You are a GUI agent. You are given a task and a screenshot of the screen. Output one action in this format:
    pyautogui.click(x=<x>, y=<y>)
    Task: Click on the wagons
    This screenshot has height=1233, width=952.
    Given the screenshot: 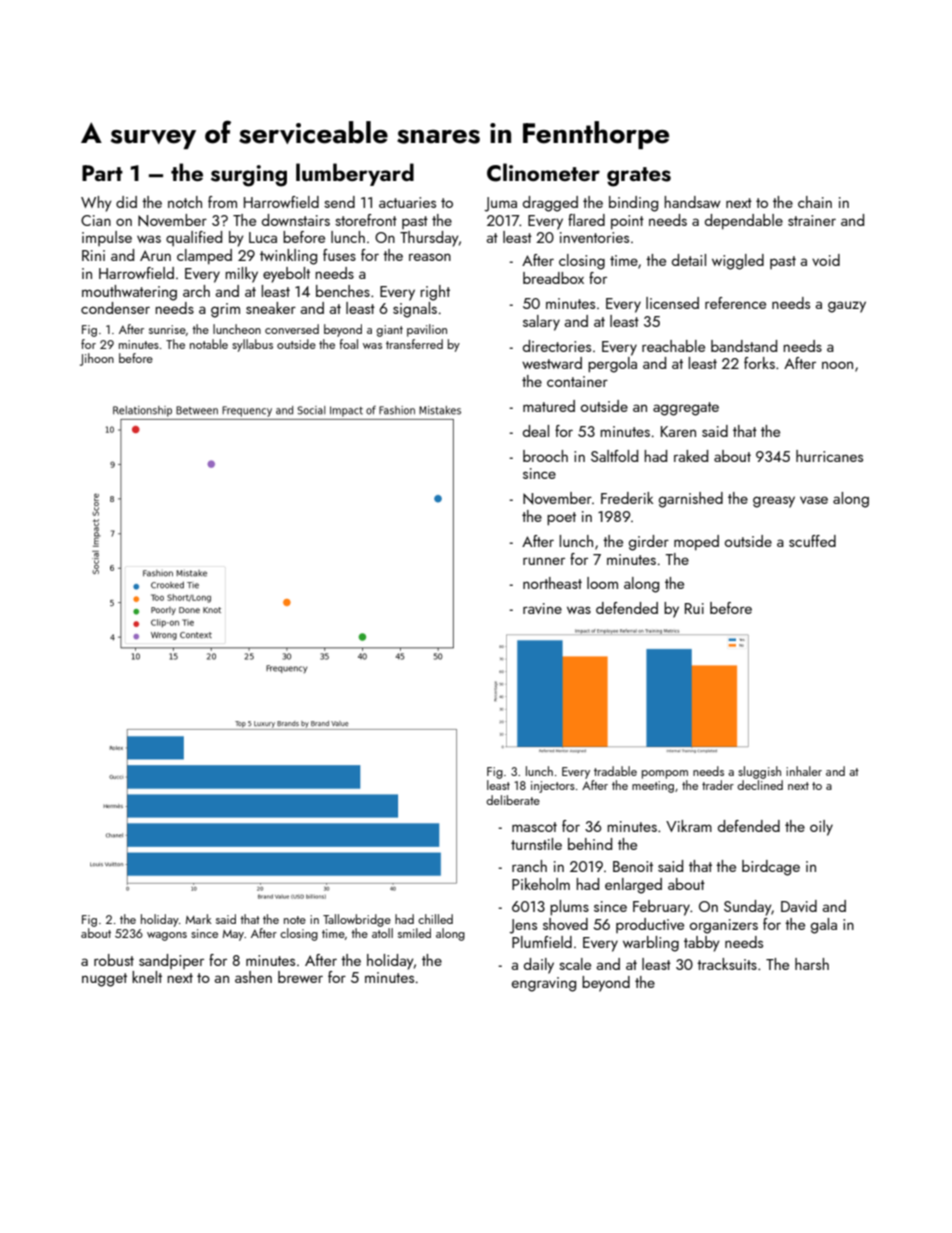 What is the action you would take?
    pyautogui.click(x=167, y=936)
